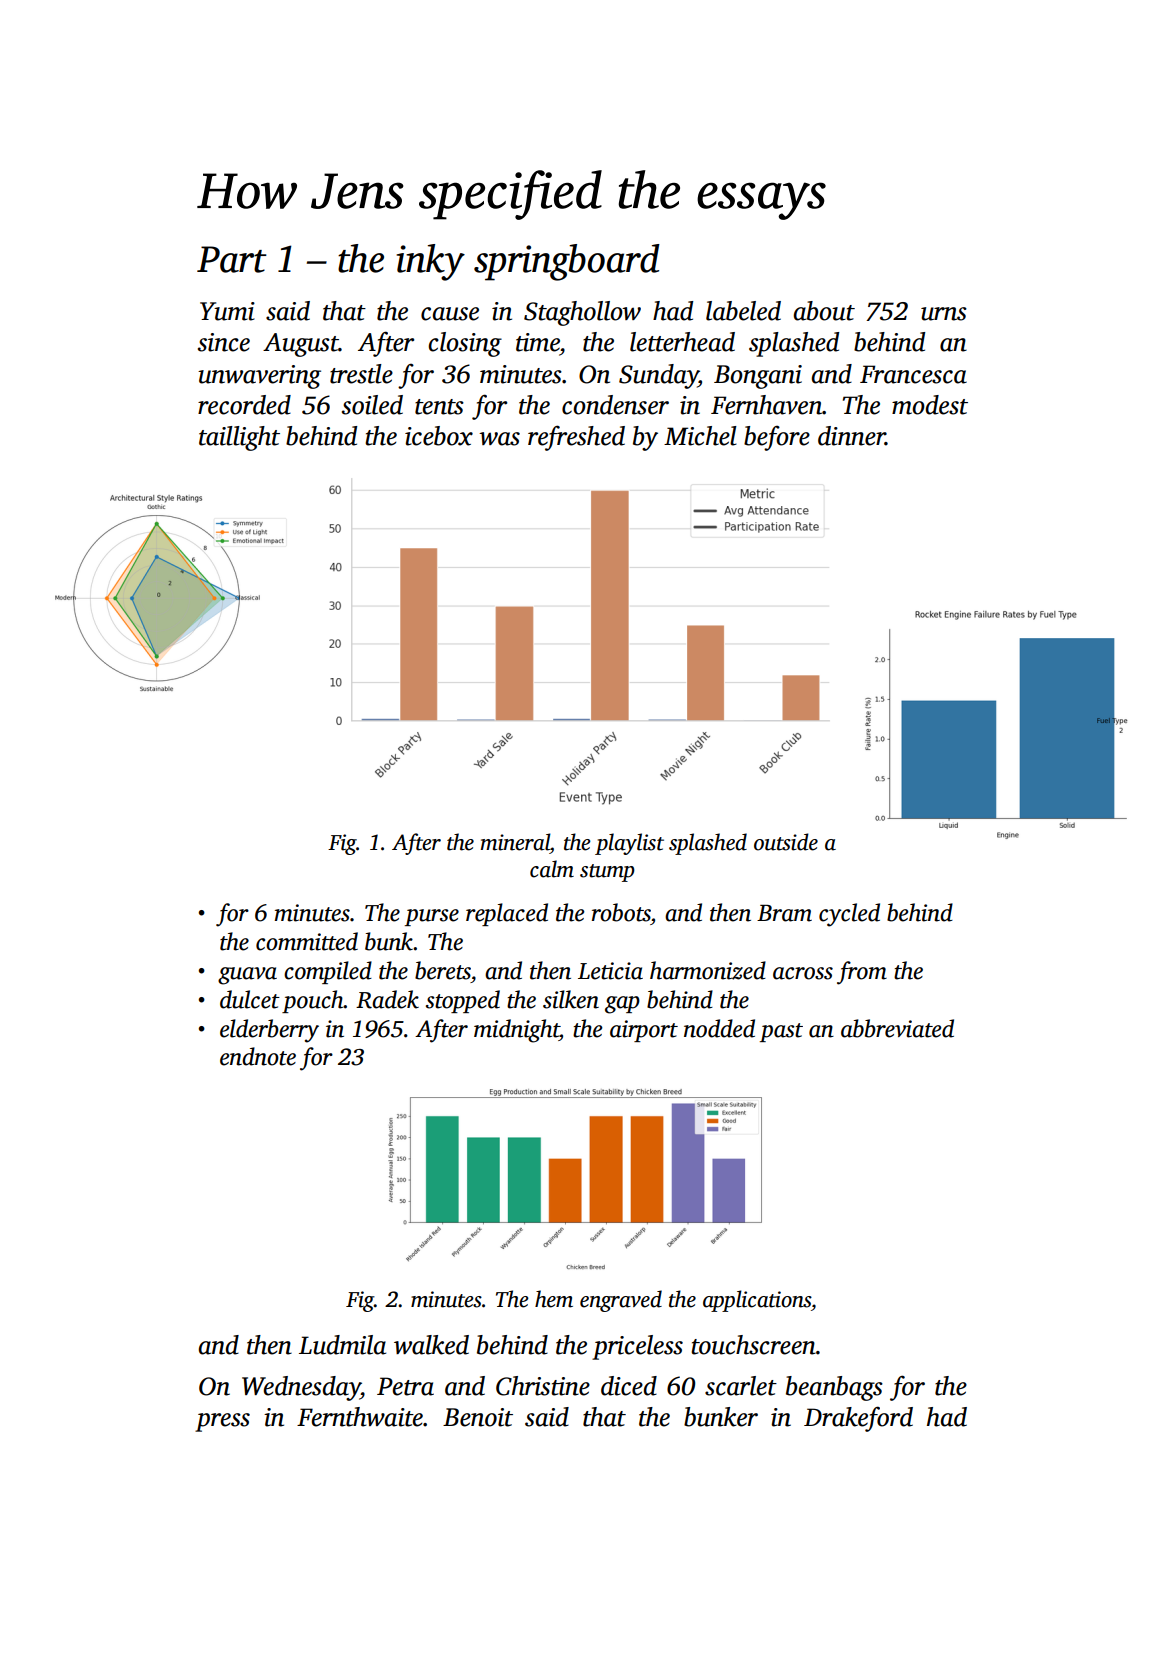  Describe the element at coordinates (610, 971) in the screenshot. I see `Leticia` at that location.
